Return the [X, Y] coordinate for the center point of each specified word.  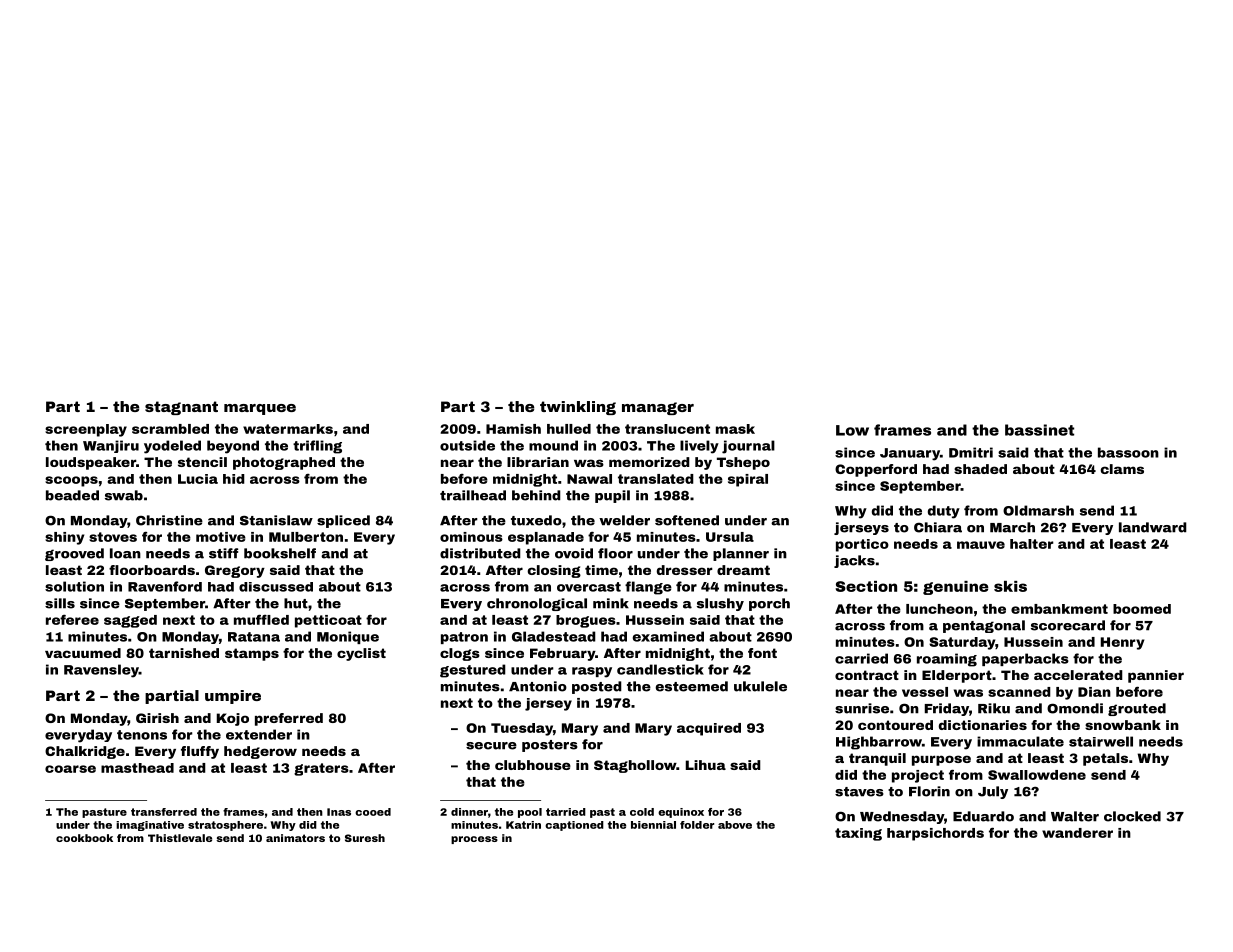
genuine [956, 588]
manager [658, 408]
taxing [858, 834]
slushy [720, 604]
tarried [566, 812]
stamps [252, 654]
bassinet [1039, 430]
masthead [137, 768]
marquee [260, 409]
